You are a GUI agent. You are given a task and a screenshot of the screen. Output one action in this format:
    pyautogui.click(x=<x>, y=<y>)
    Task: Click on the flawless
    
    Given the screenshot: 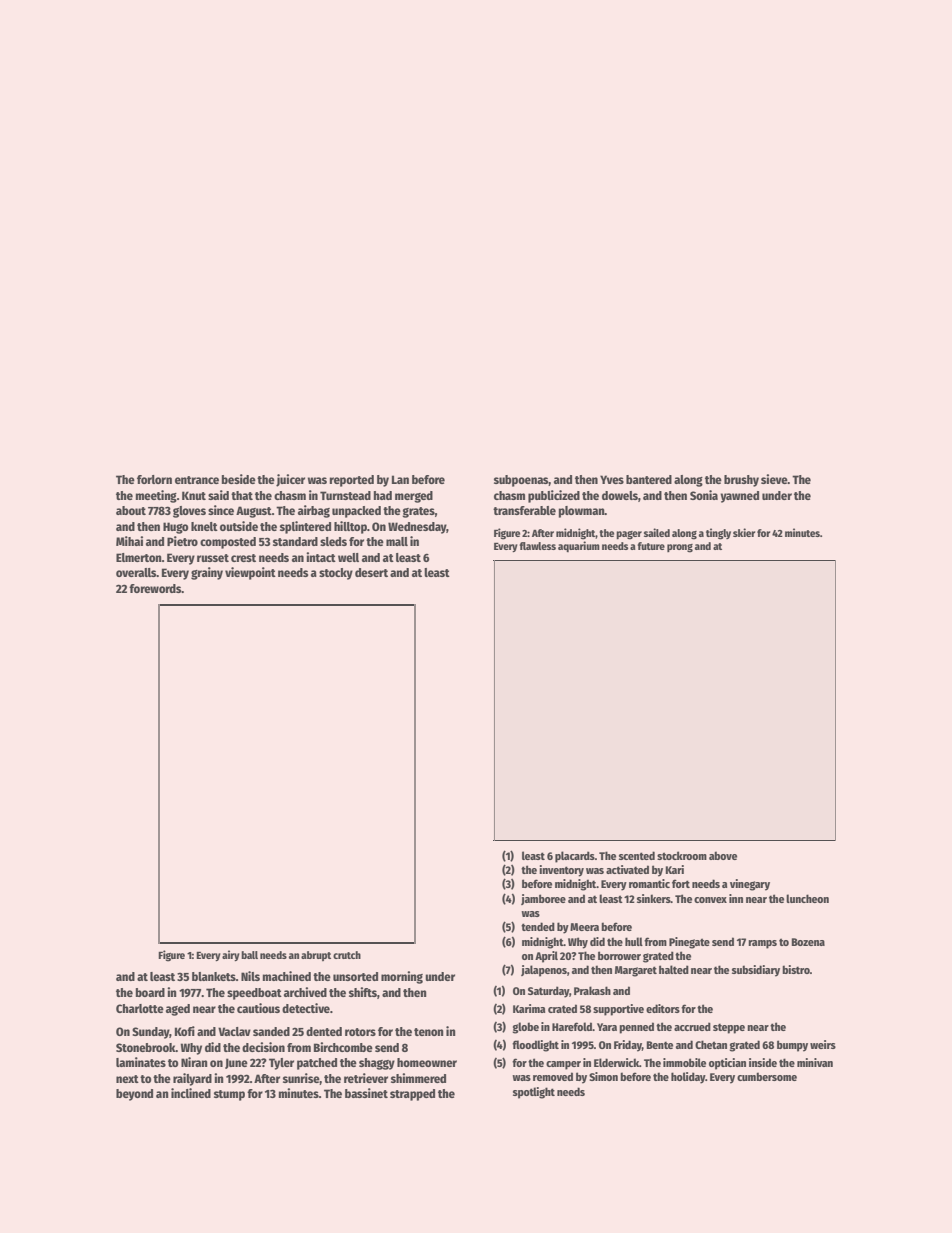 What is the action you would take?
    pyautogui.click(x=537, y=546)
